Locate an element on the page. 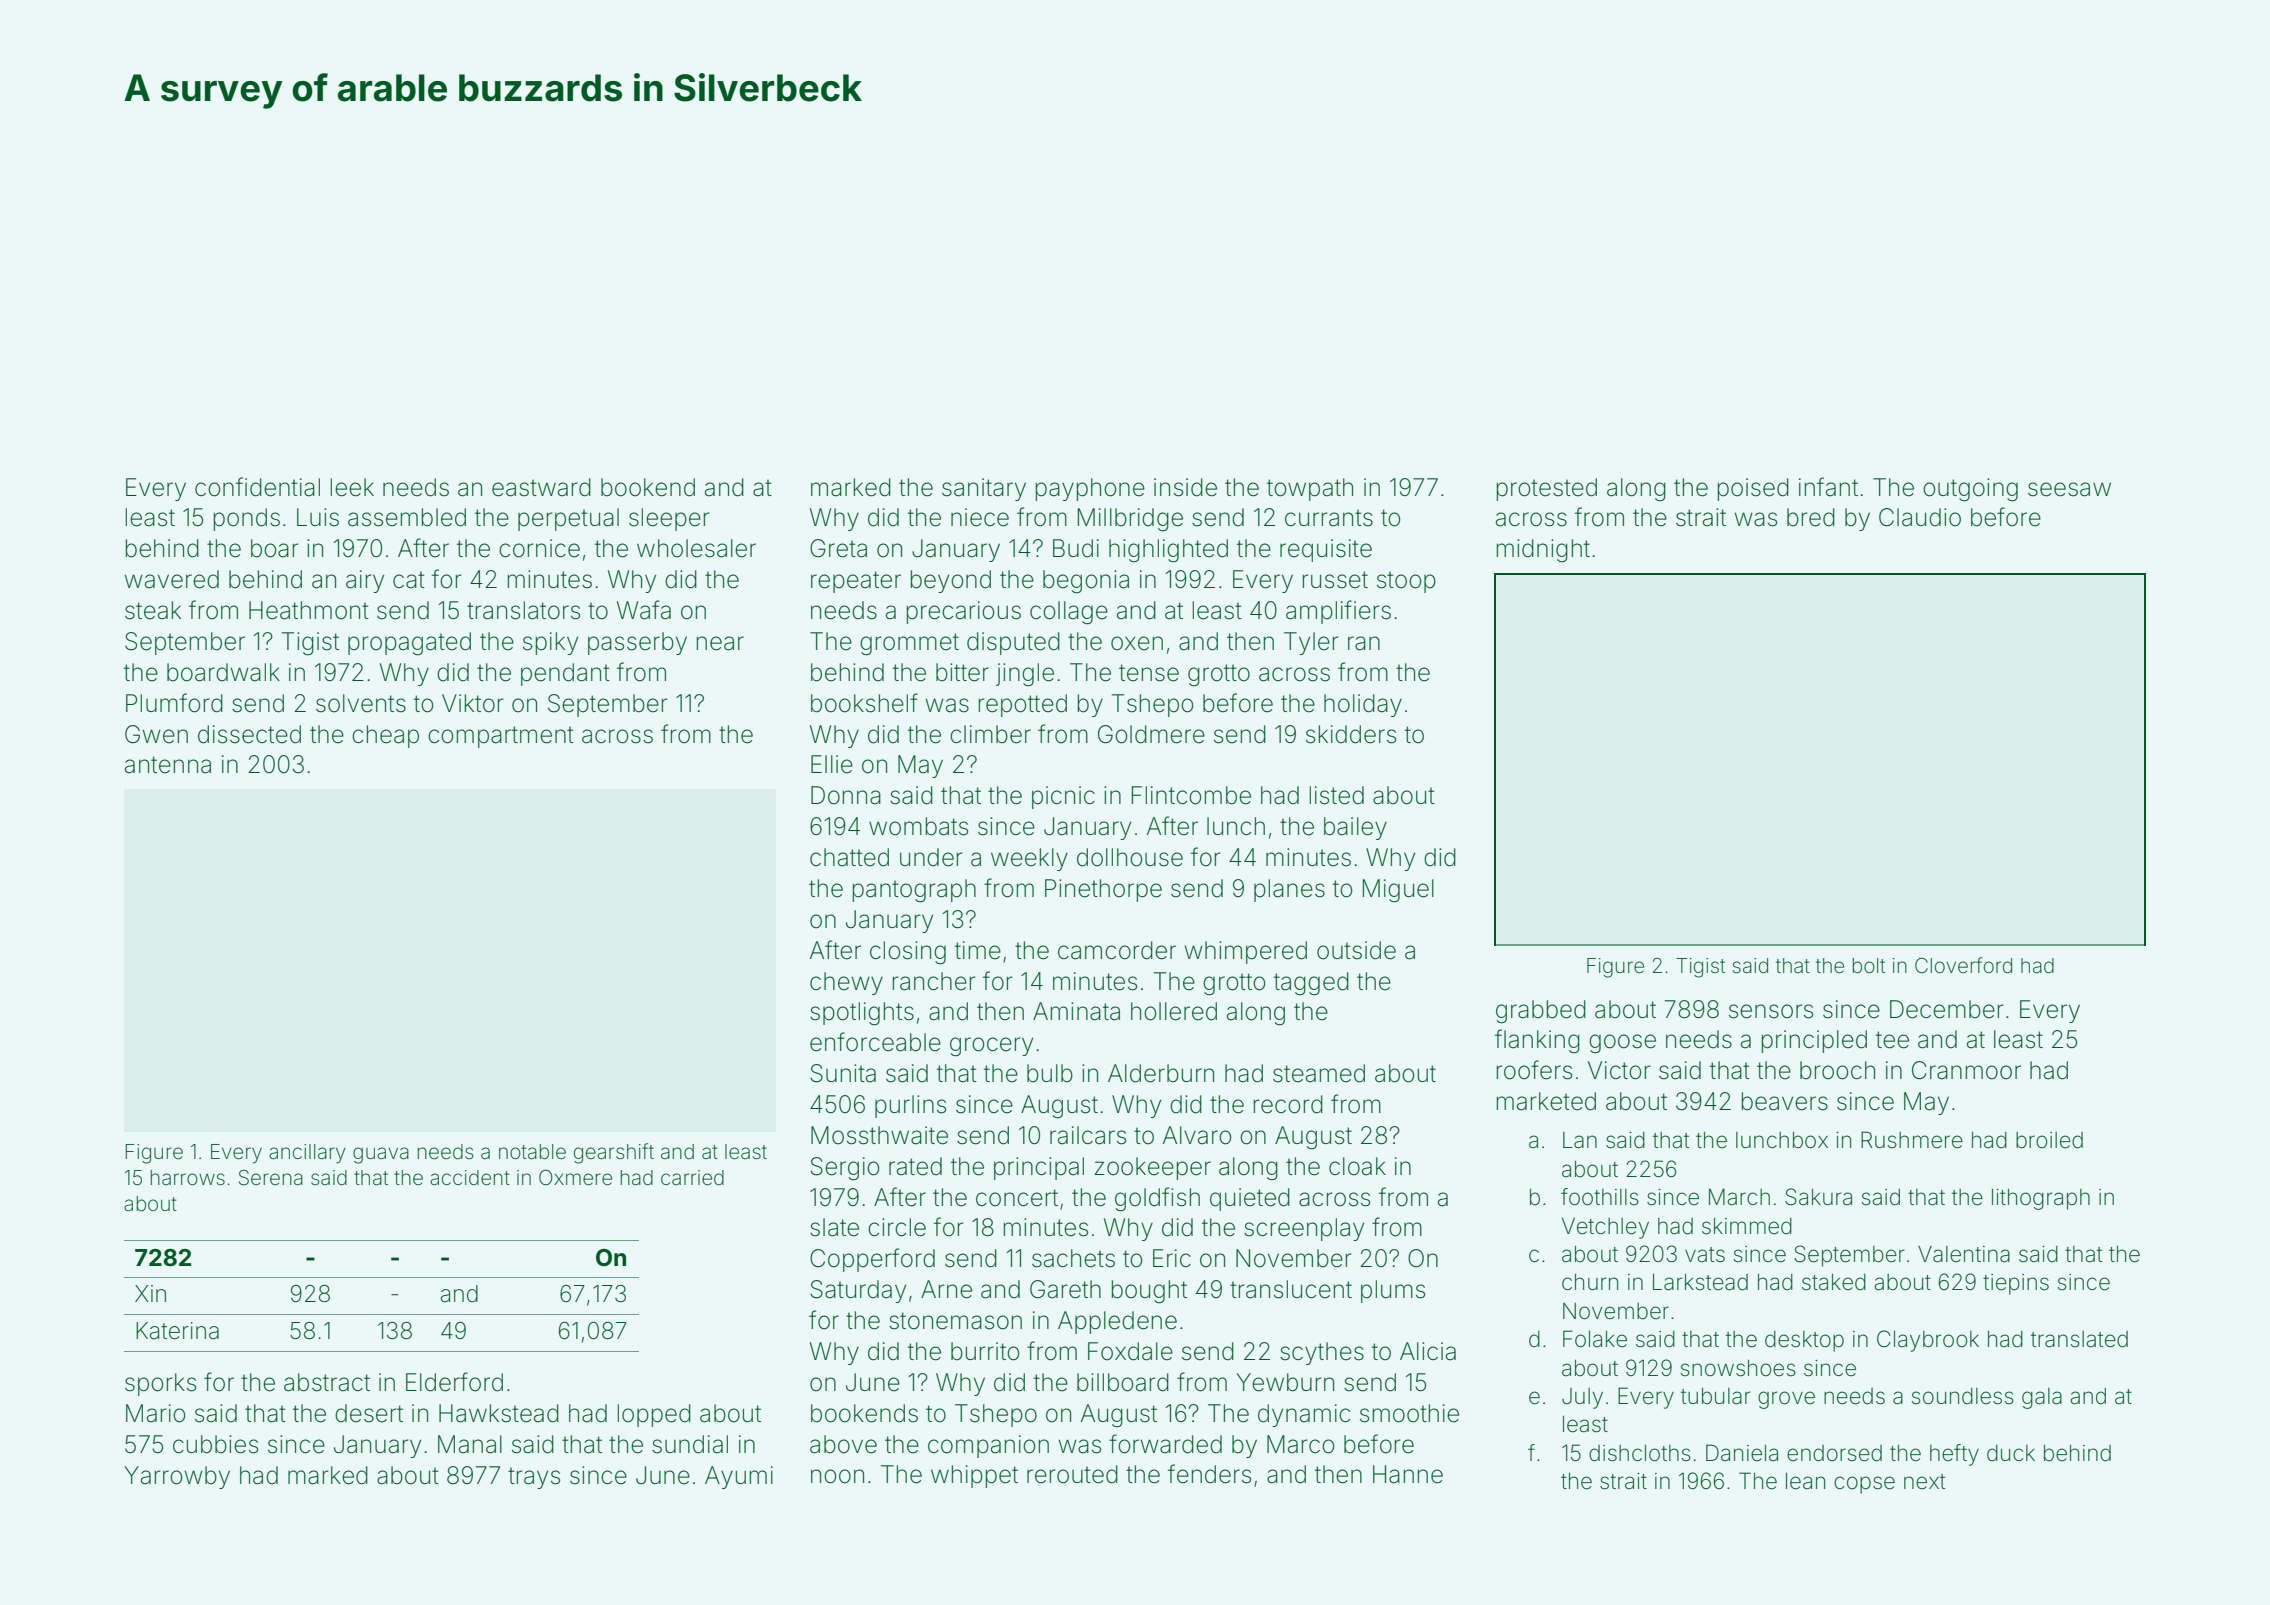 This image has width=2270, height=1605. Alicia is located at coordinates (1428, 1351).
